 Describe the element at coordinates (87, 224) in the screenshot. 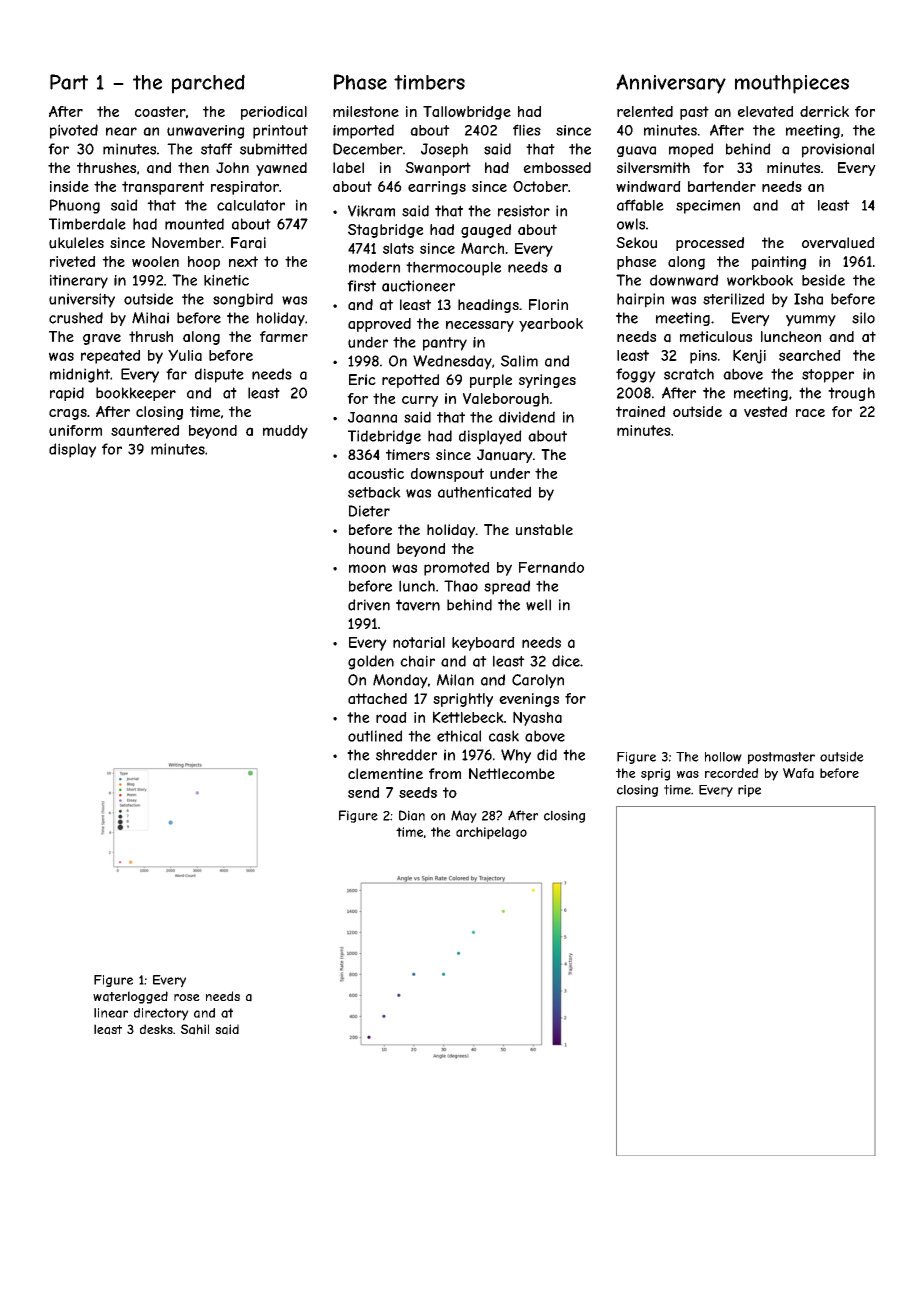

I see `Timberdale` at that location.
